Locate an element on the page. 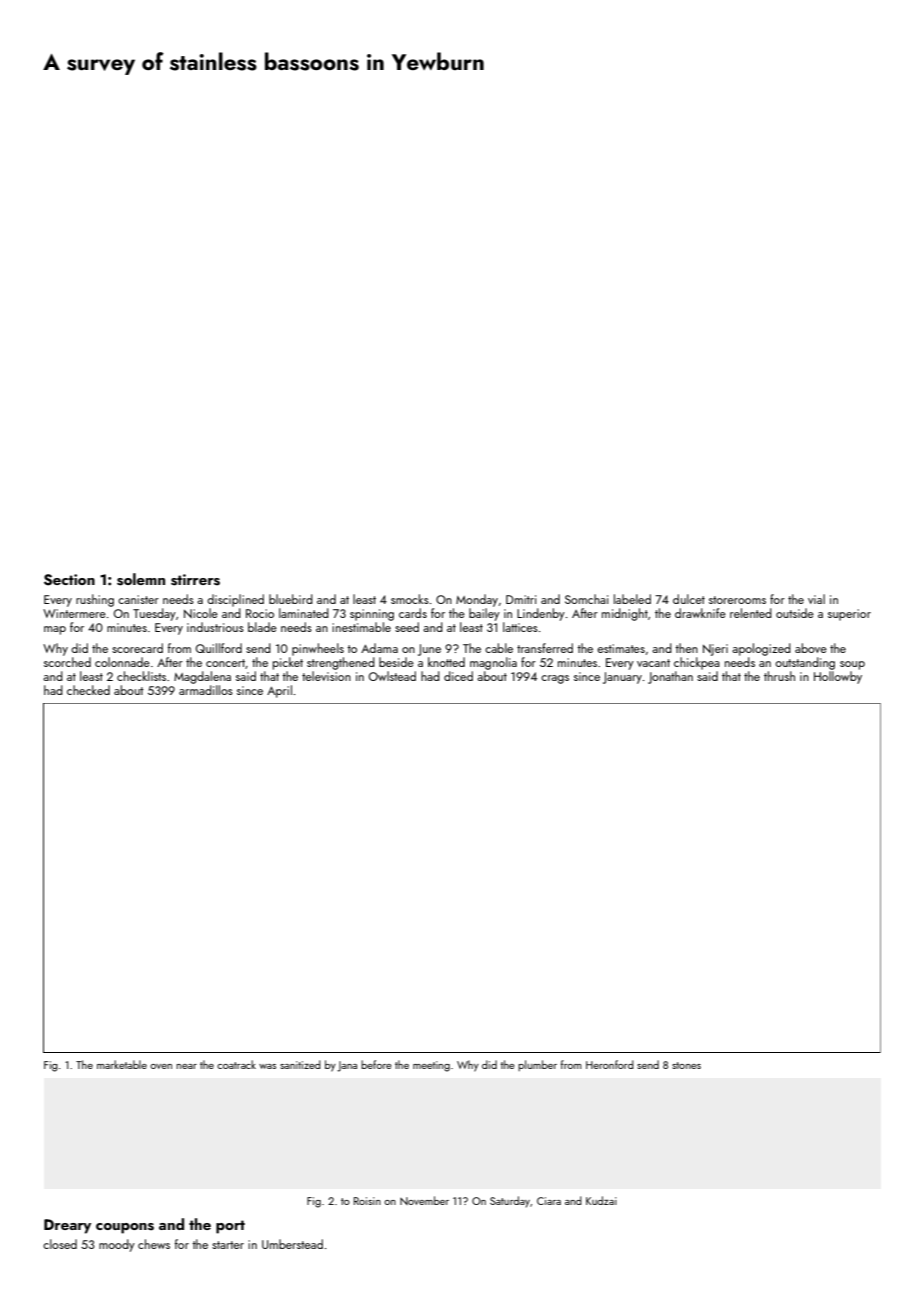 The image size is (924, 1308). Umberstead is located at coordinates (292, 1244).
